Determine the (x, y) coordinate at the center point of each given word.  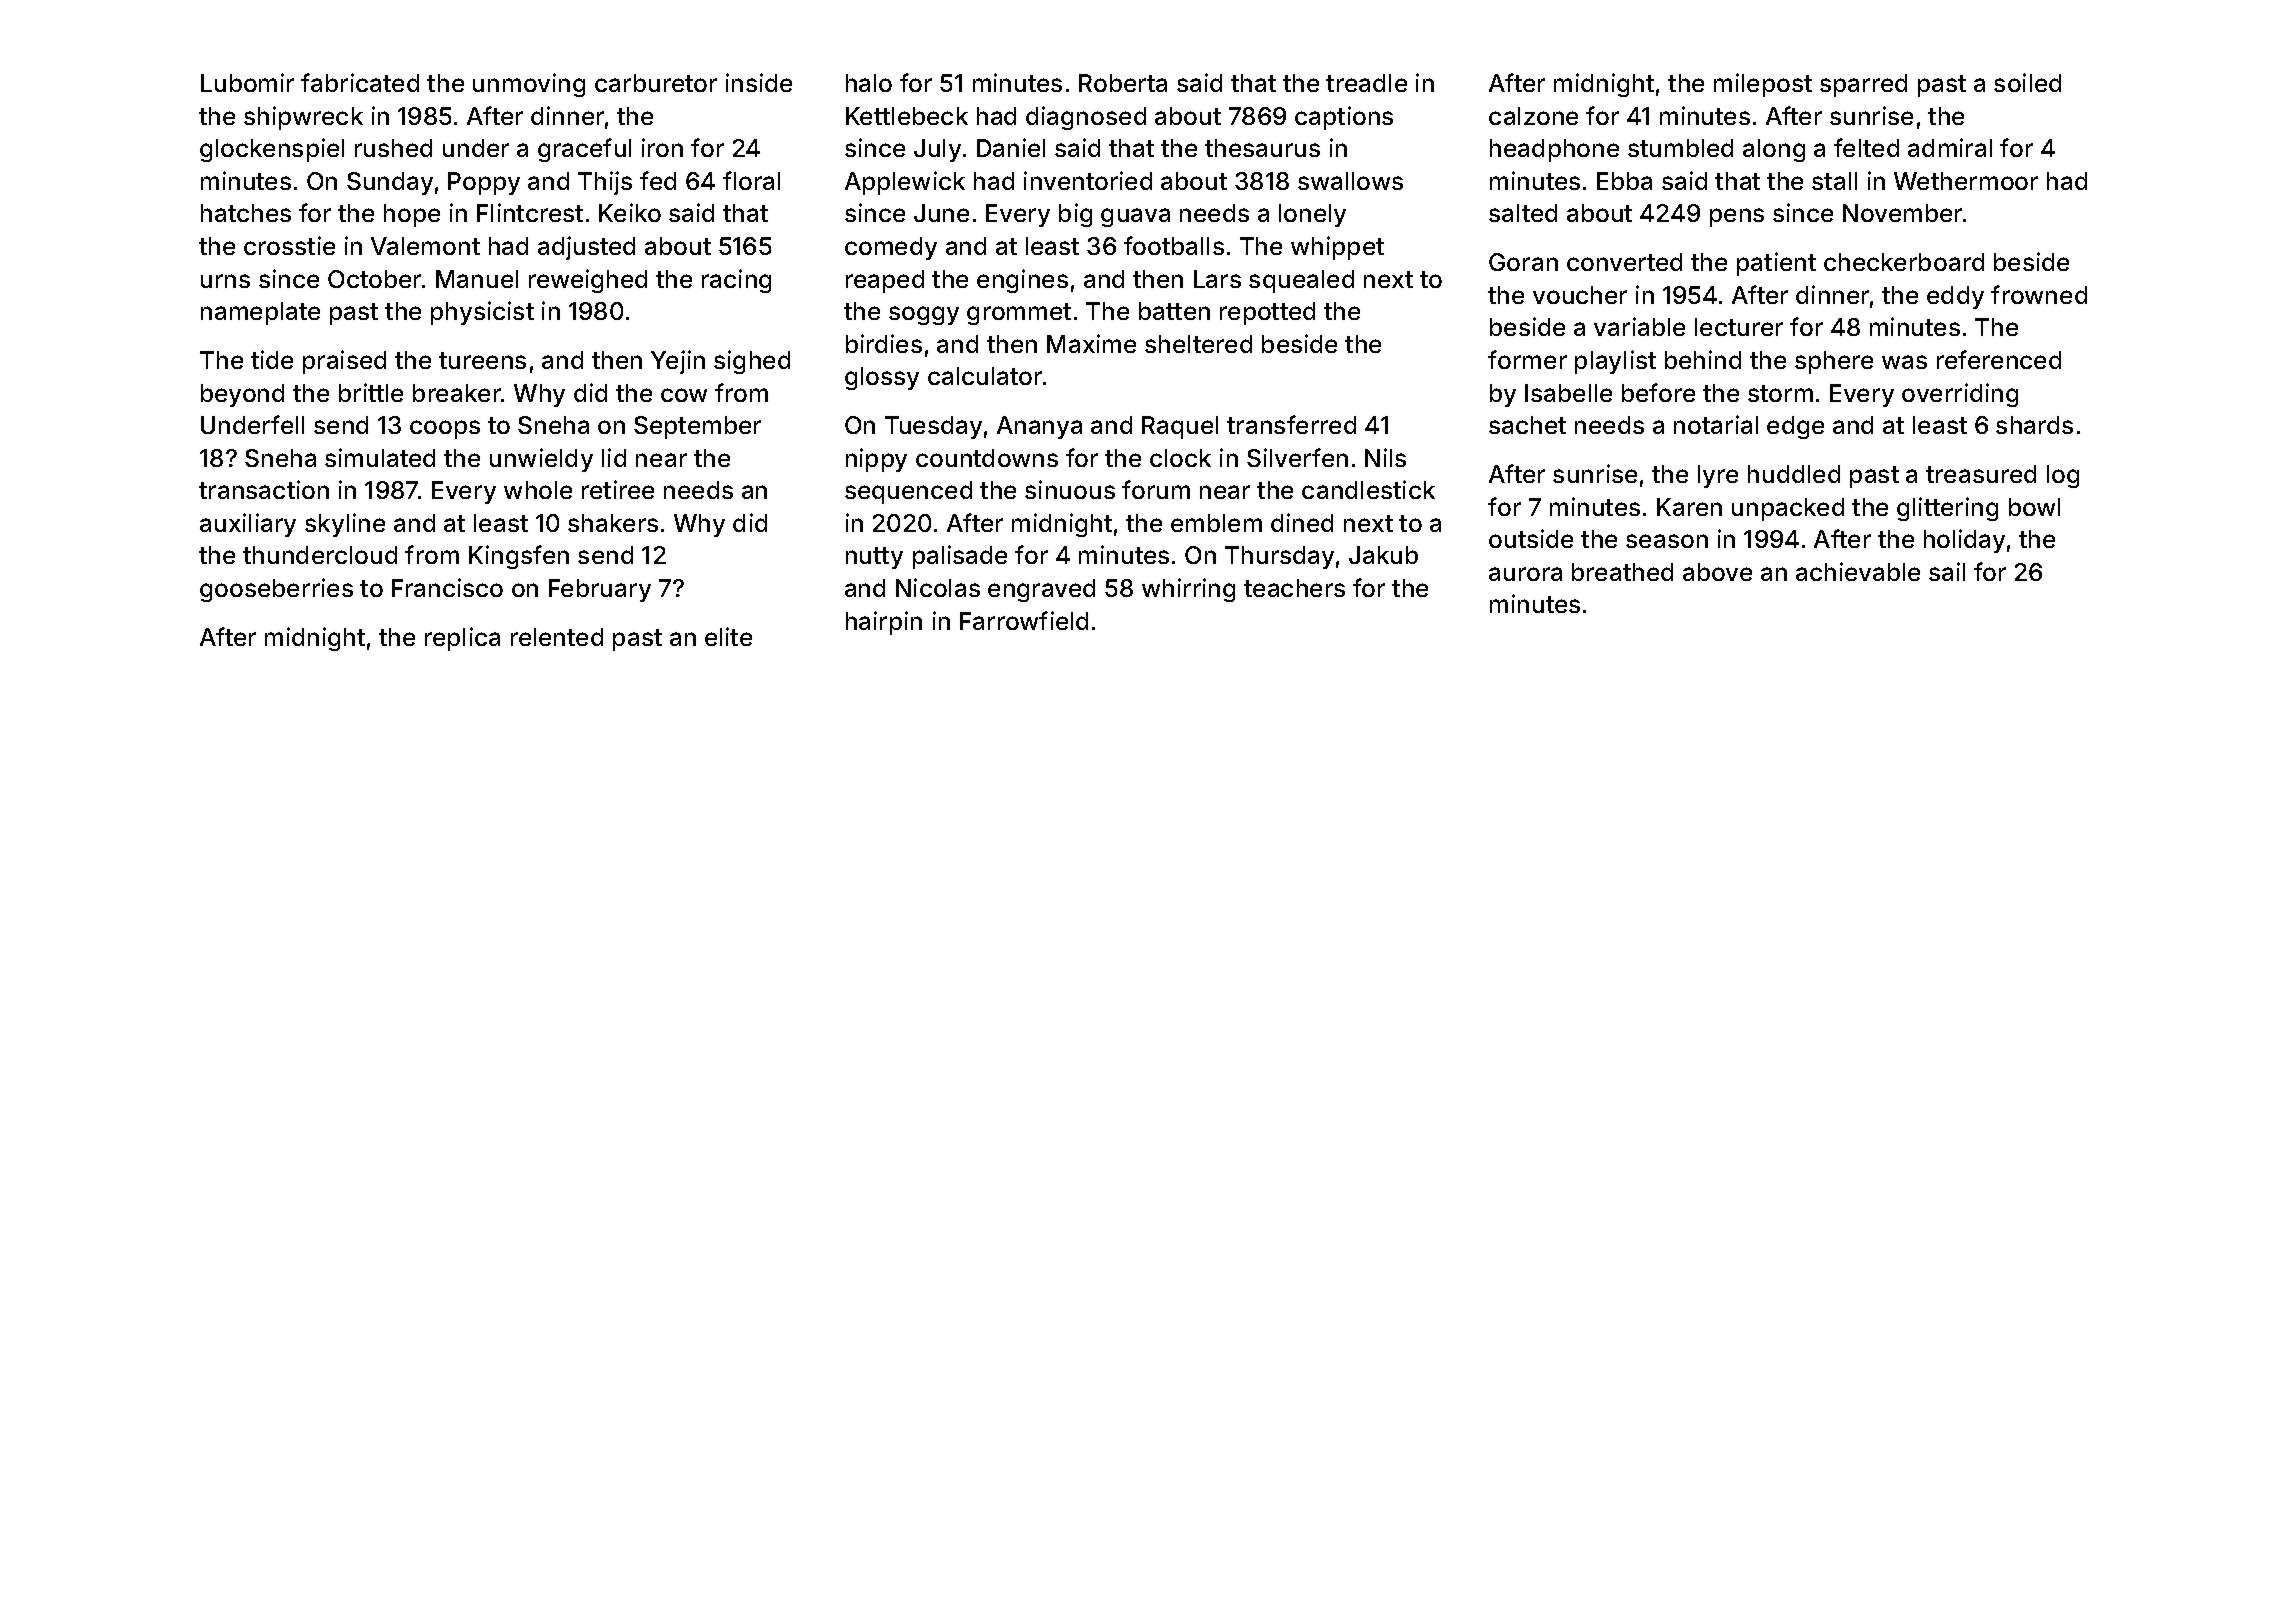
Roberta (1123, 83)
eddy (1955, 297)
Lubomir (247, 82)
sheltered (1198, 344)
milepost (1763, 85)
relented (557, 637)
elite (728, 636)
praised (344, 362)
